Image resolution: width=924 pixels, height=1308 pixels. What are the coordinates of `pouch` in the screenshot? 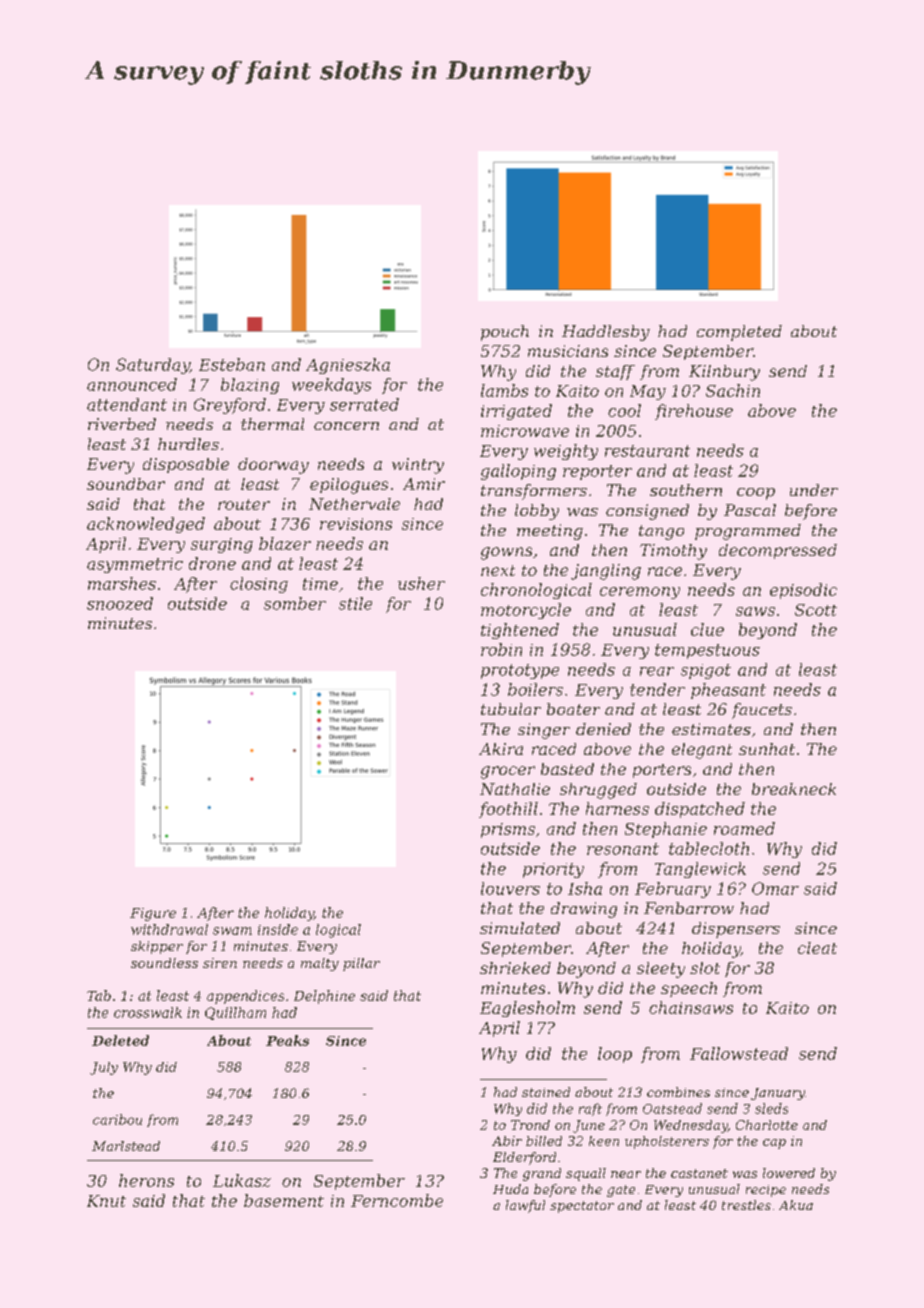 It's located at (505, 333).
